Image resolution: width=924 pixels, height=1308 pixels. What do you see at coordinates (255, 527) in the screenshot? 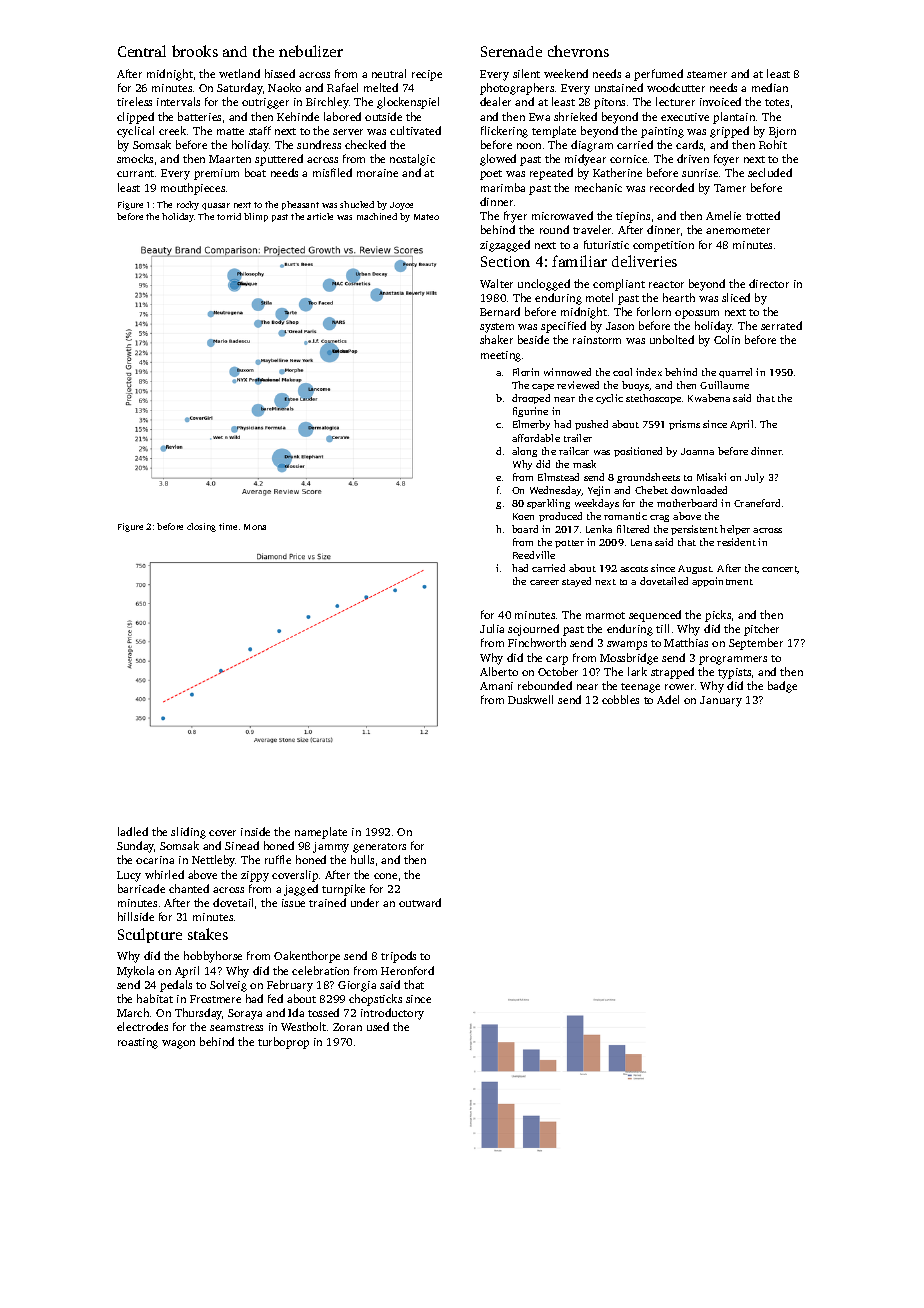
I see `Mona` at bounding box center [255, 527].
